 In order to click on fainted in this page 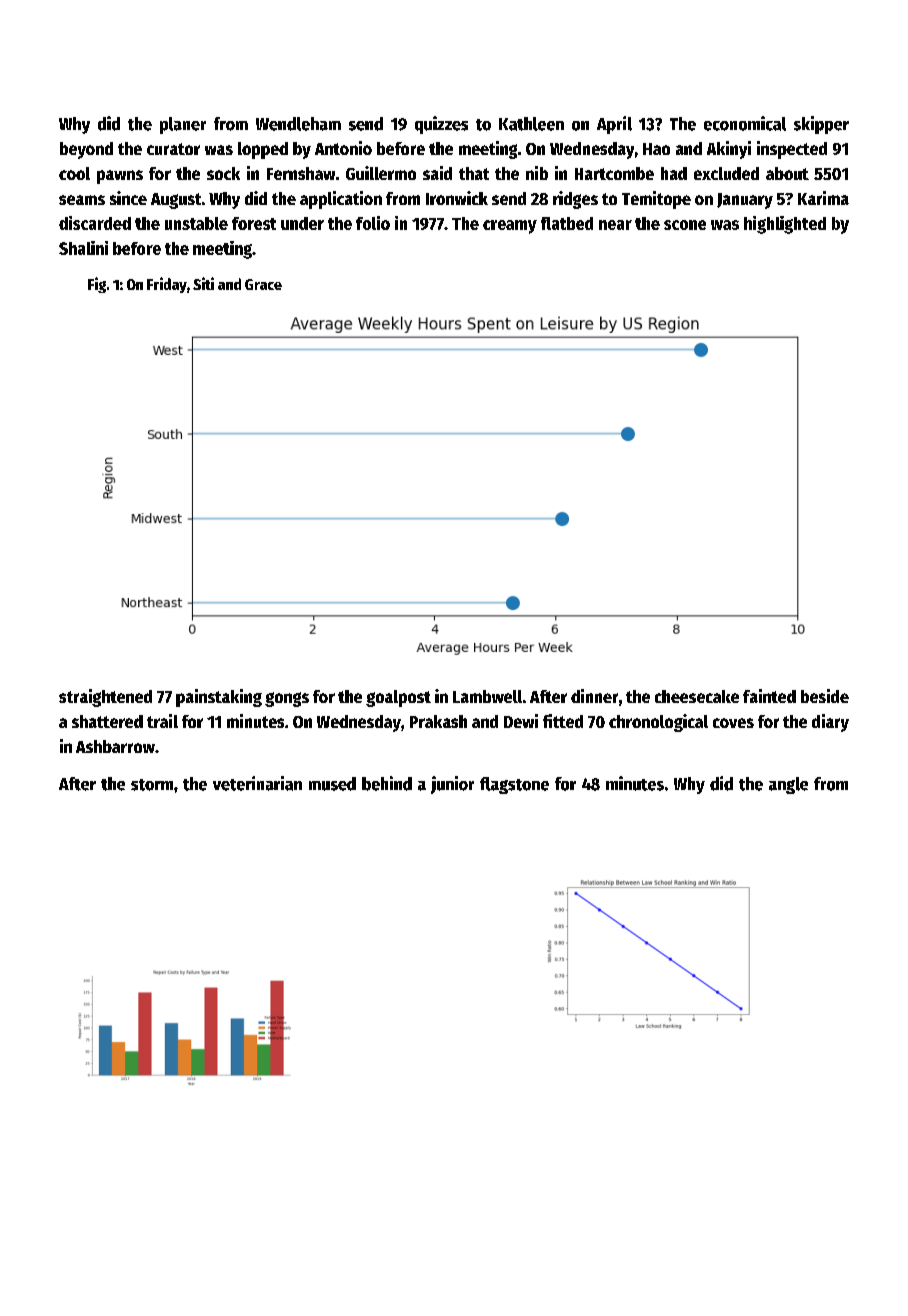, I will do `click(769, 696)`.
